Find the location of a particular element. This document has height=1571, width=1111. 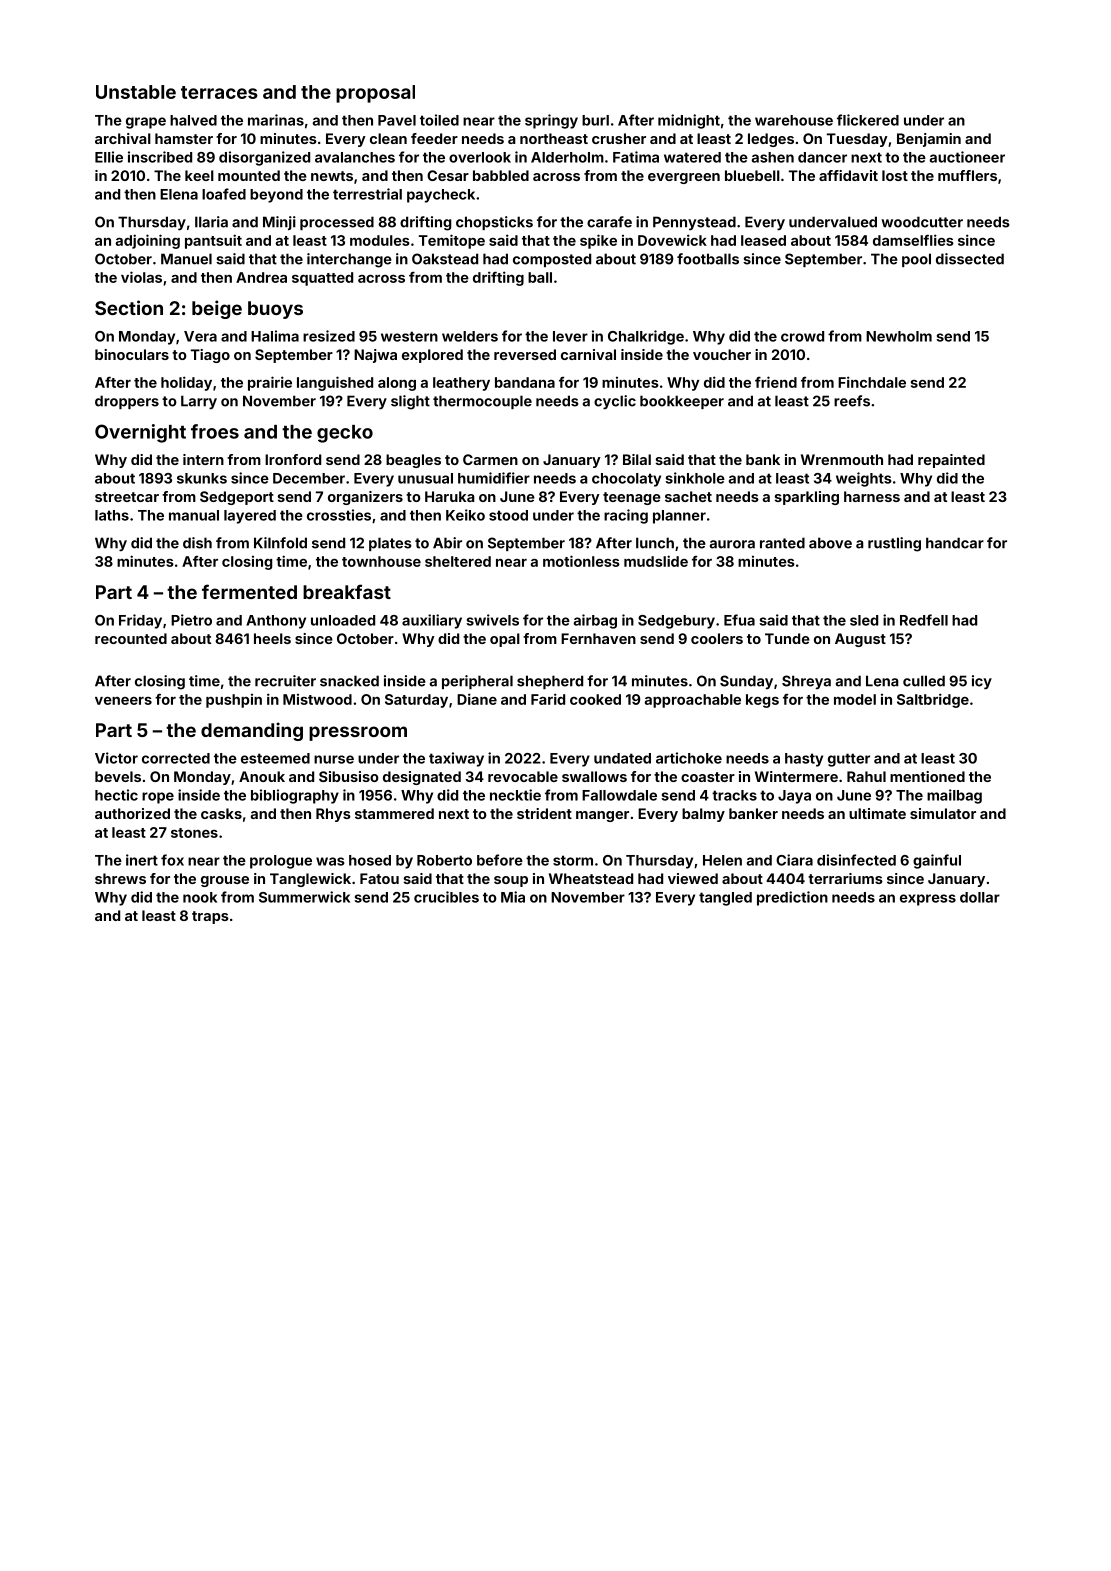

breakfast is located at coordinates (347, 591).
